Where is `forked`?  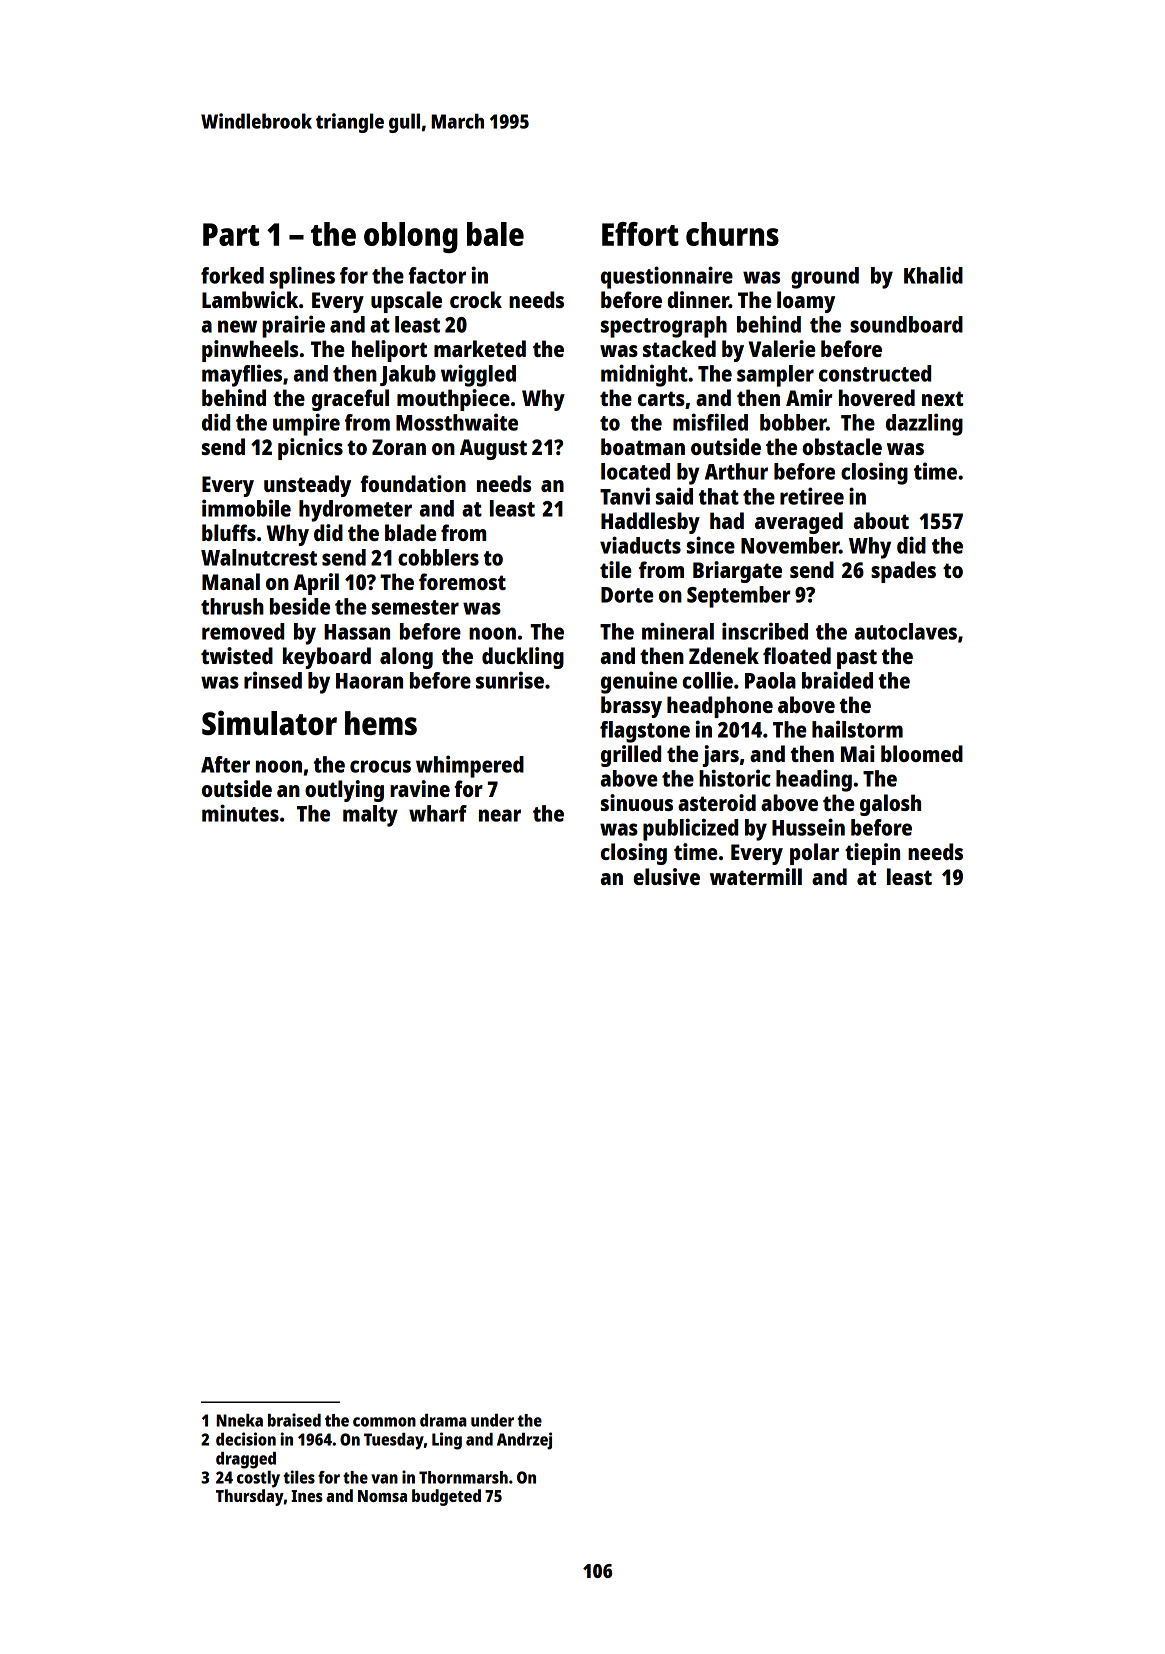 forked is located at coordinates (232, 275).
